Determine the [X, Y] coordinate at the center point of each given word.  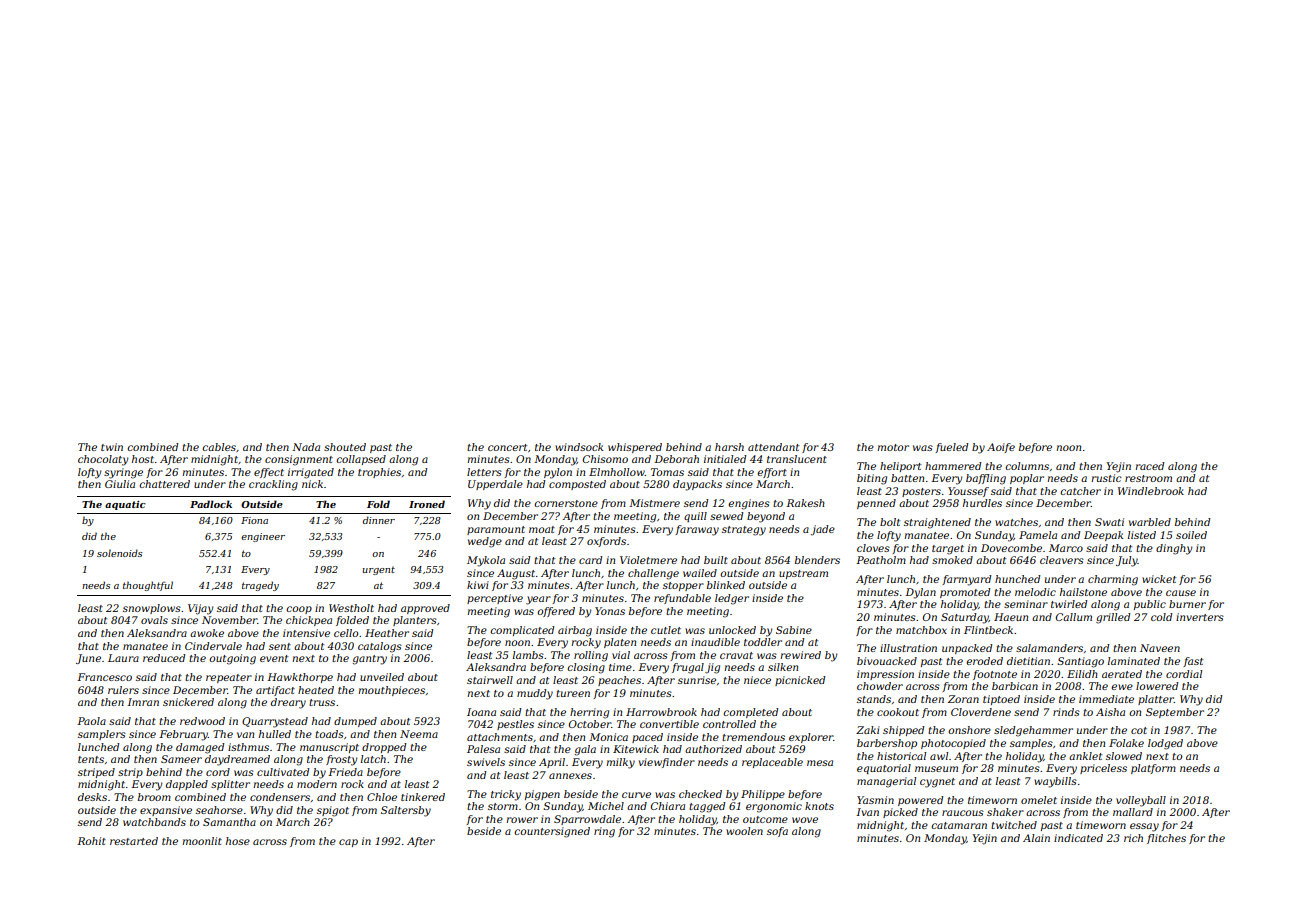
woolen [744, 831]
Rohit [91, 841]
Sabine [794, 630]
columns [1027, 466]
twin [112, 447]
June [88, 659]
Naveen [1160, 648]
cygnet [937, 783]
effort [772, 473]
